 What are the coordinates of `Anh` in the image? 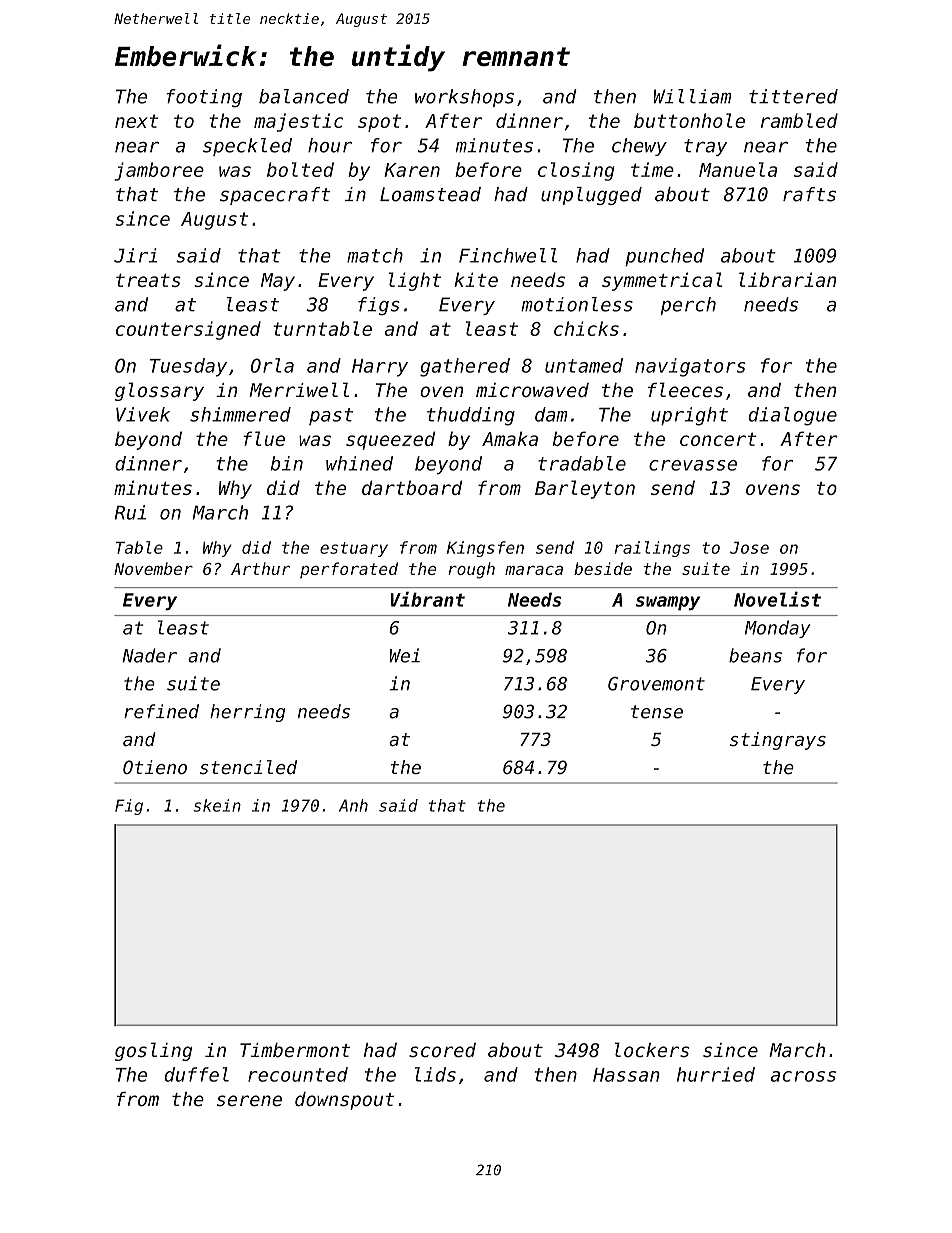 It's located at (353, 805).
